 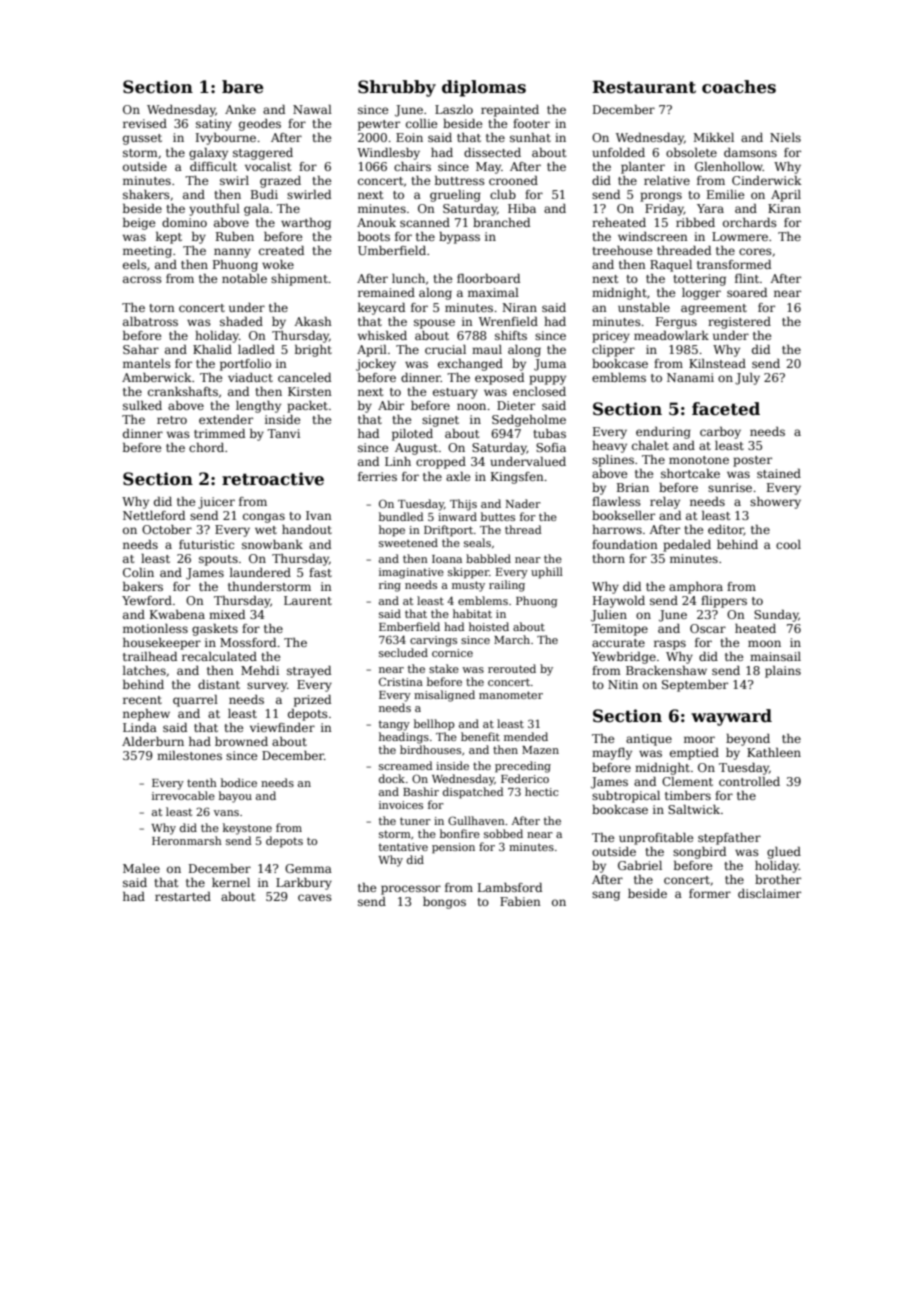 What do you see at coordinates (231, 882) in the page?
I see `kernel` at bounding box center [231, 882].
